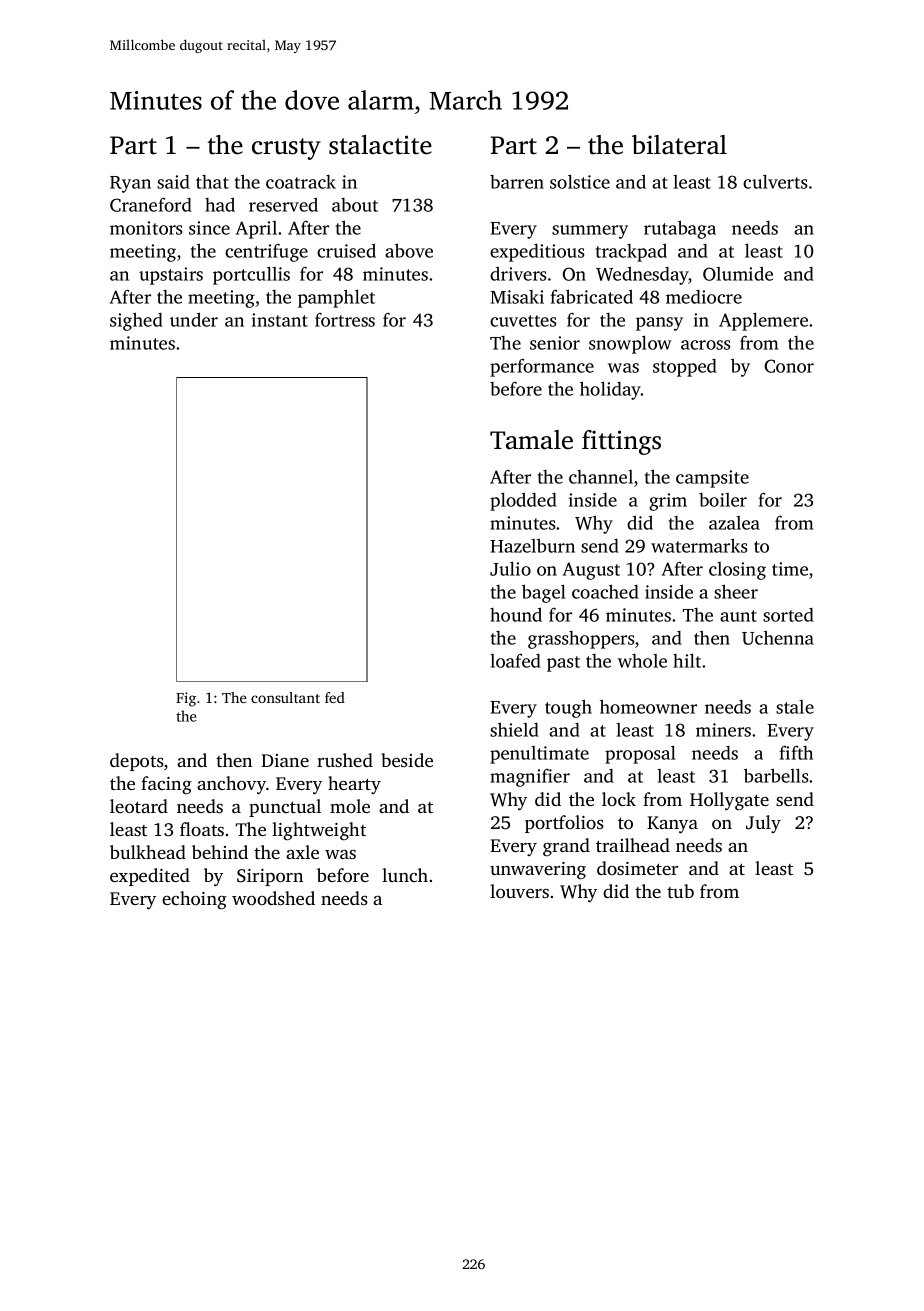  What do you see at coordinates (345, 319) in the screenshot?
I see `fortress` at bounding box center [345, 319].
